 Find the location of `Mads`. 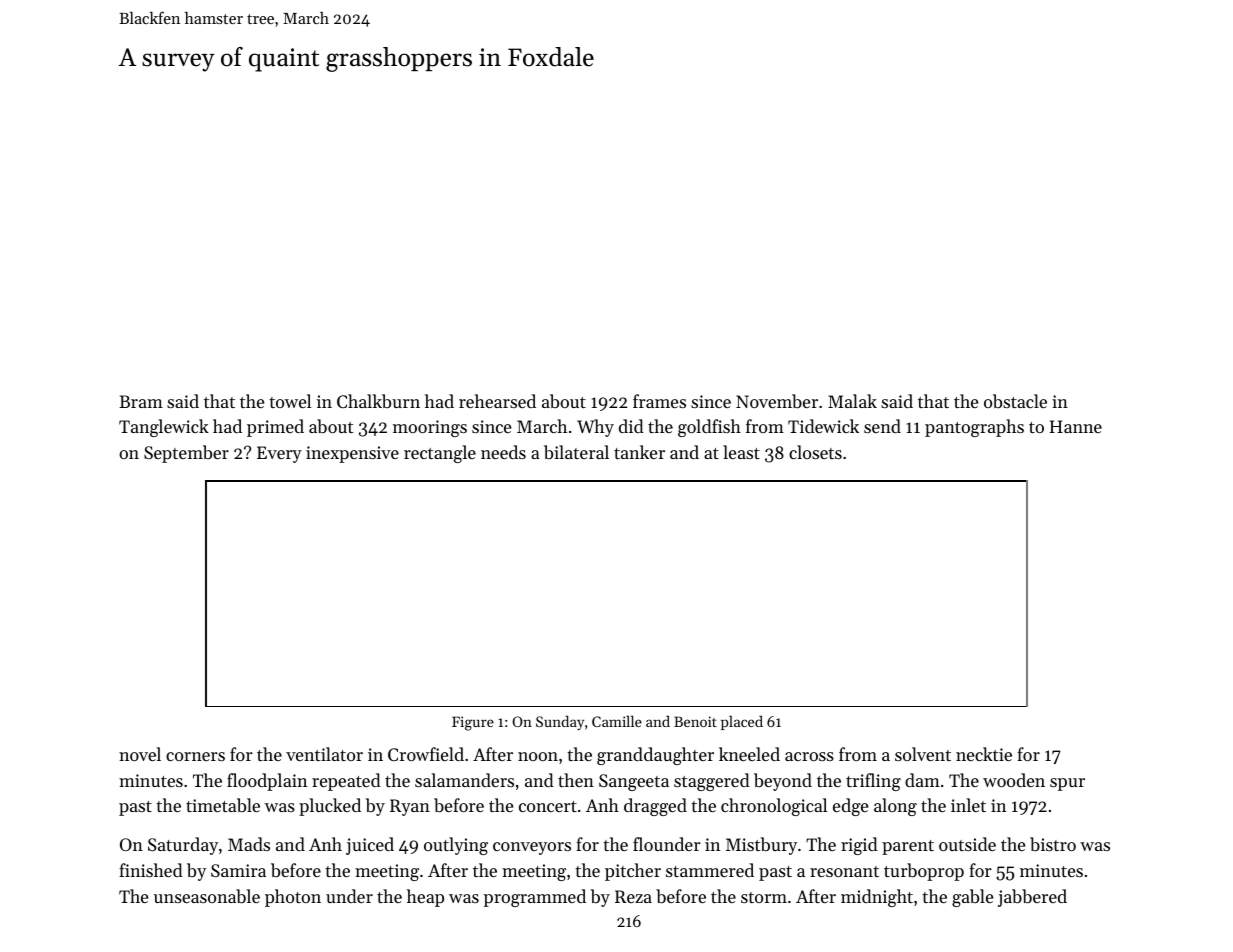

Mads is located at coordinates (249, 844).
